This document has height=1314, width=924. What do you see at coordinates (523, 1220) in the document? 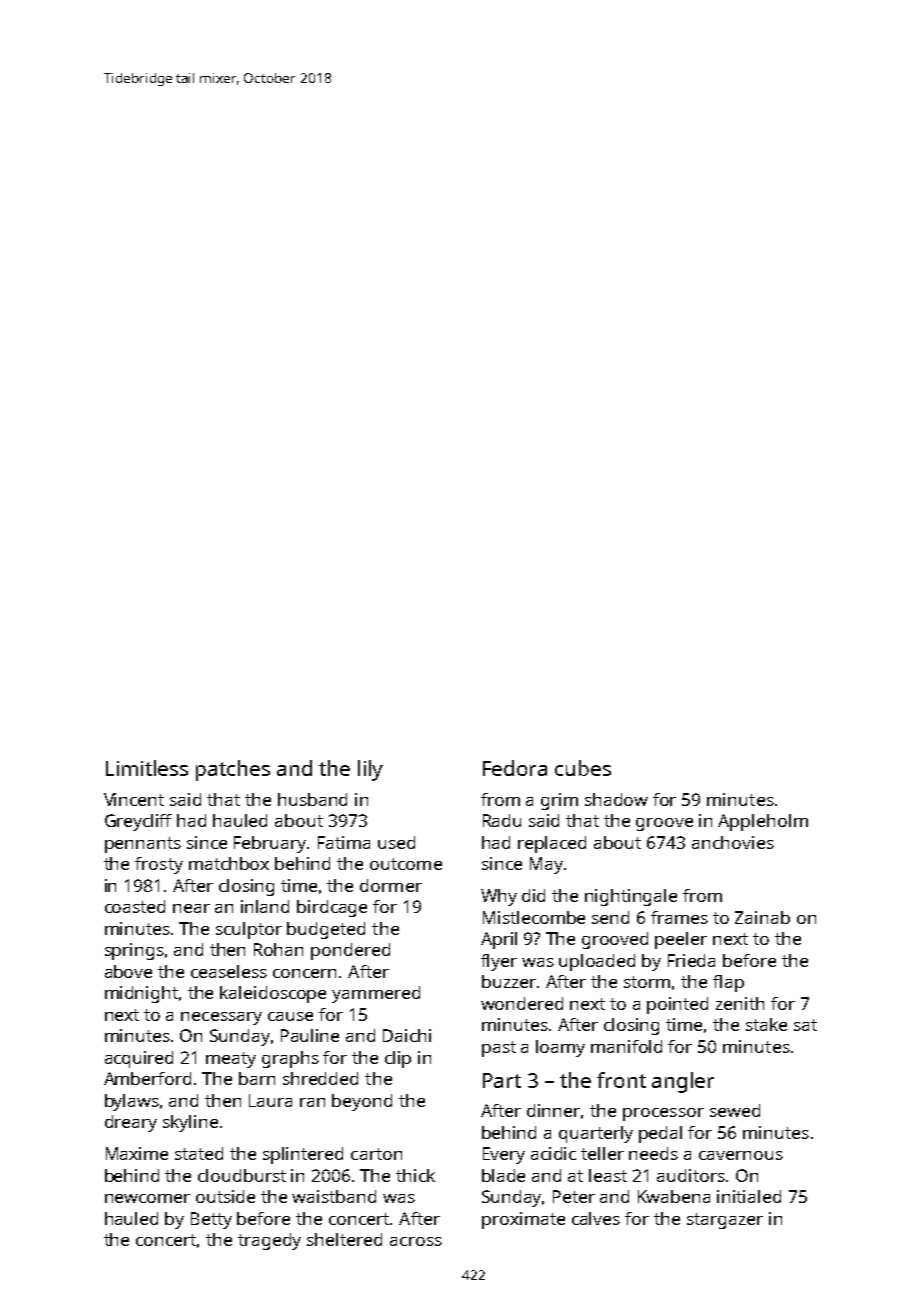
I see `proximate` at bounding box center [523, 1220].
